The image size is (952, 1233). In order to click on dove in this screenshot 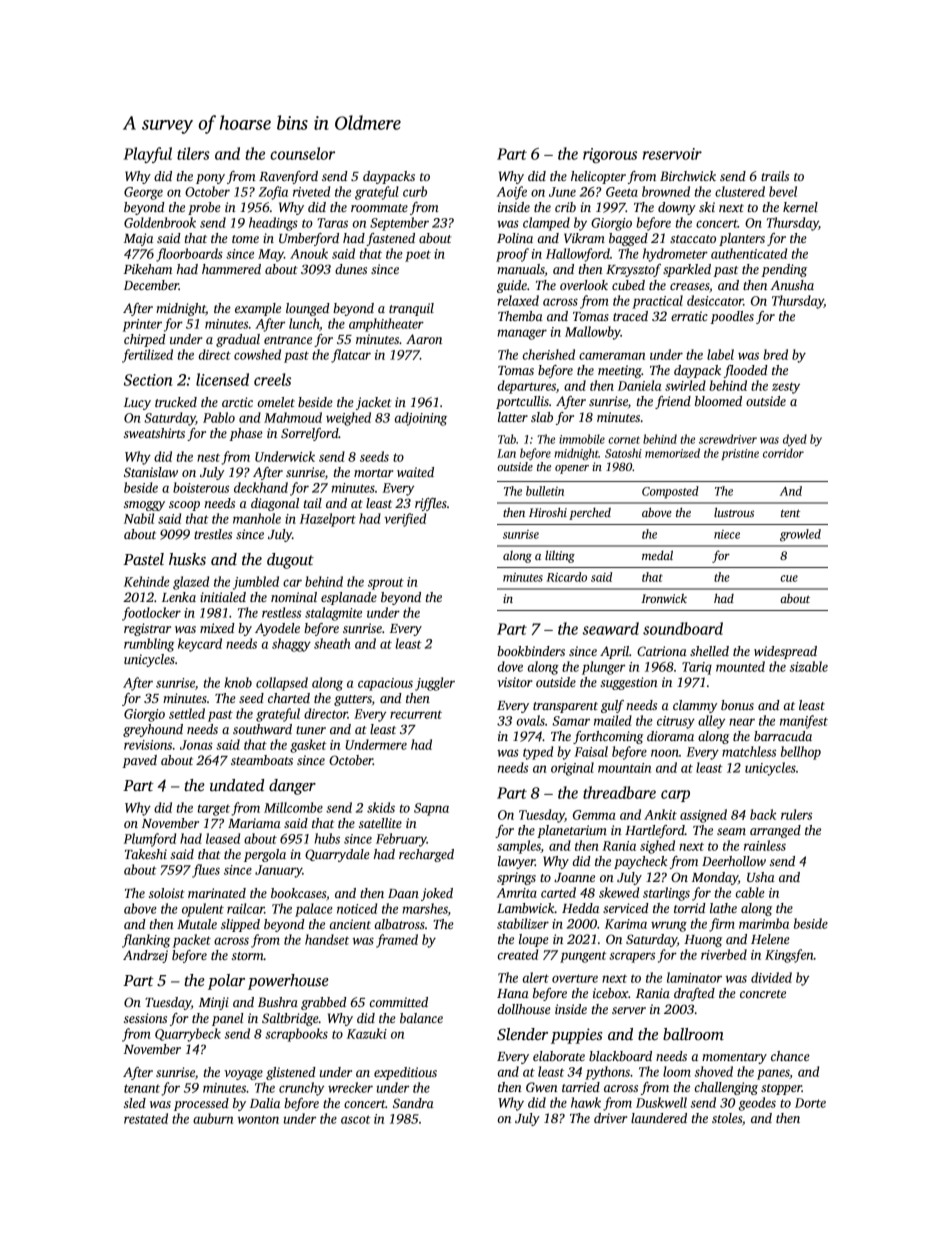, I will do `click(510, 666)`.
